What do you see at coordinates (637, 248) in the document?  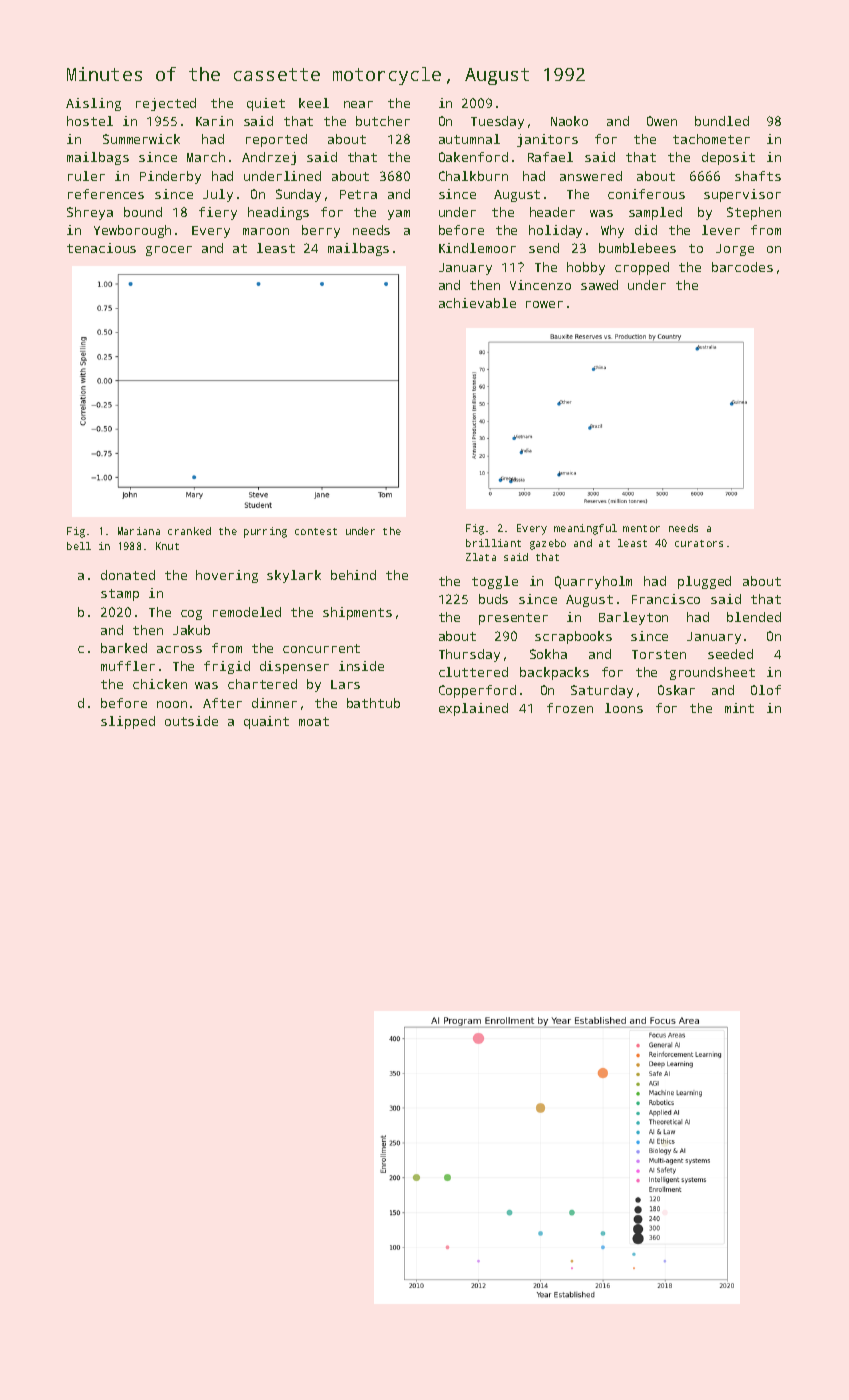 I see `bumblebees` at bounding box center [637, 248].
